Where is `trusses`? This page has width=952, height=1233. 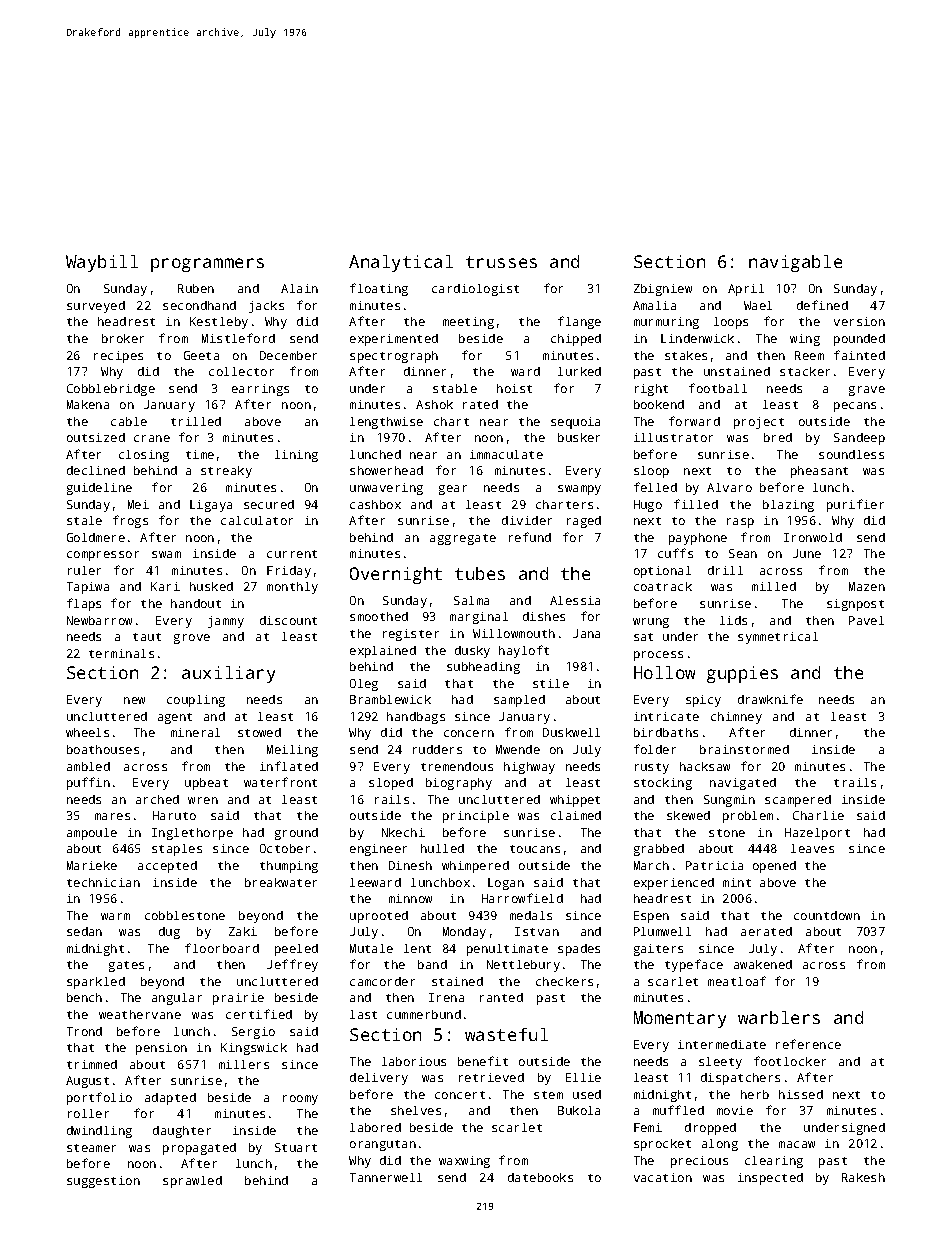 trusses is located at coordinates (501, 262).
